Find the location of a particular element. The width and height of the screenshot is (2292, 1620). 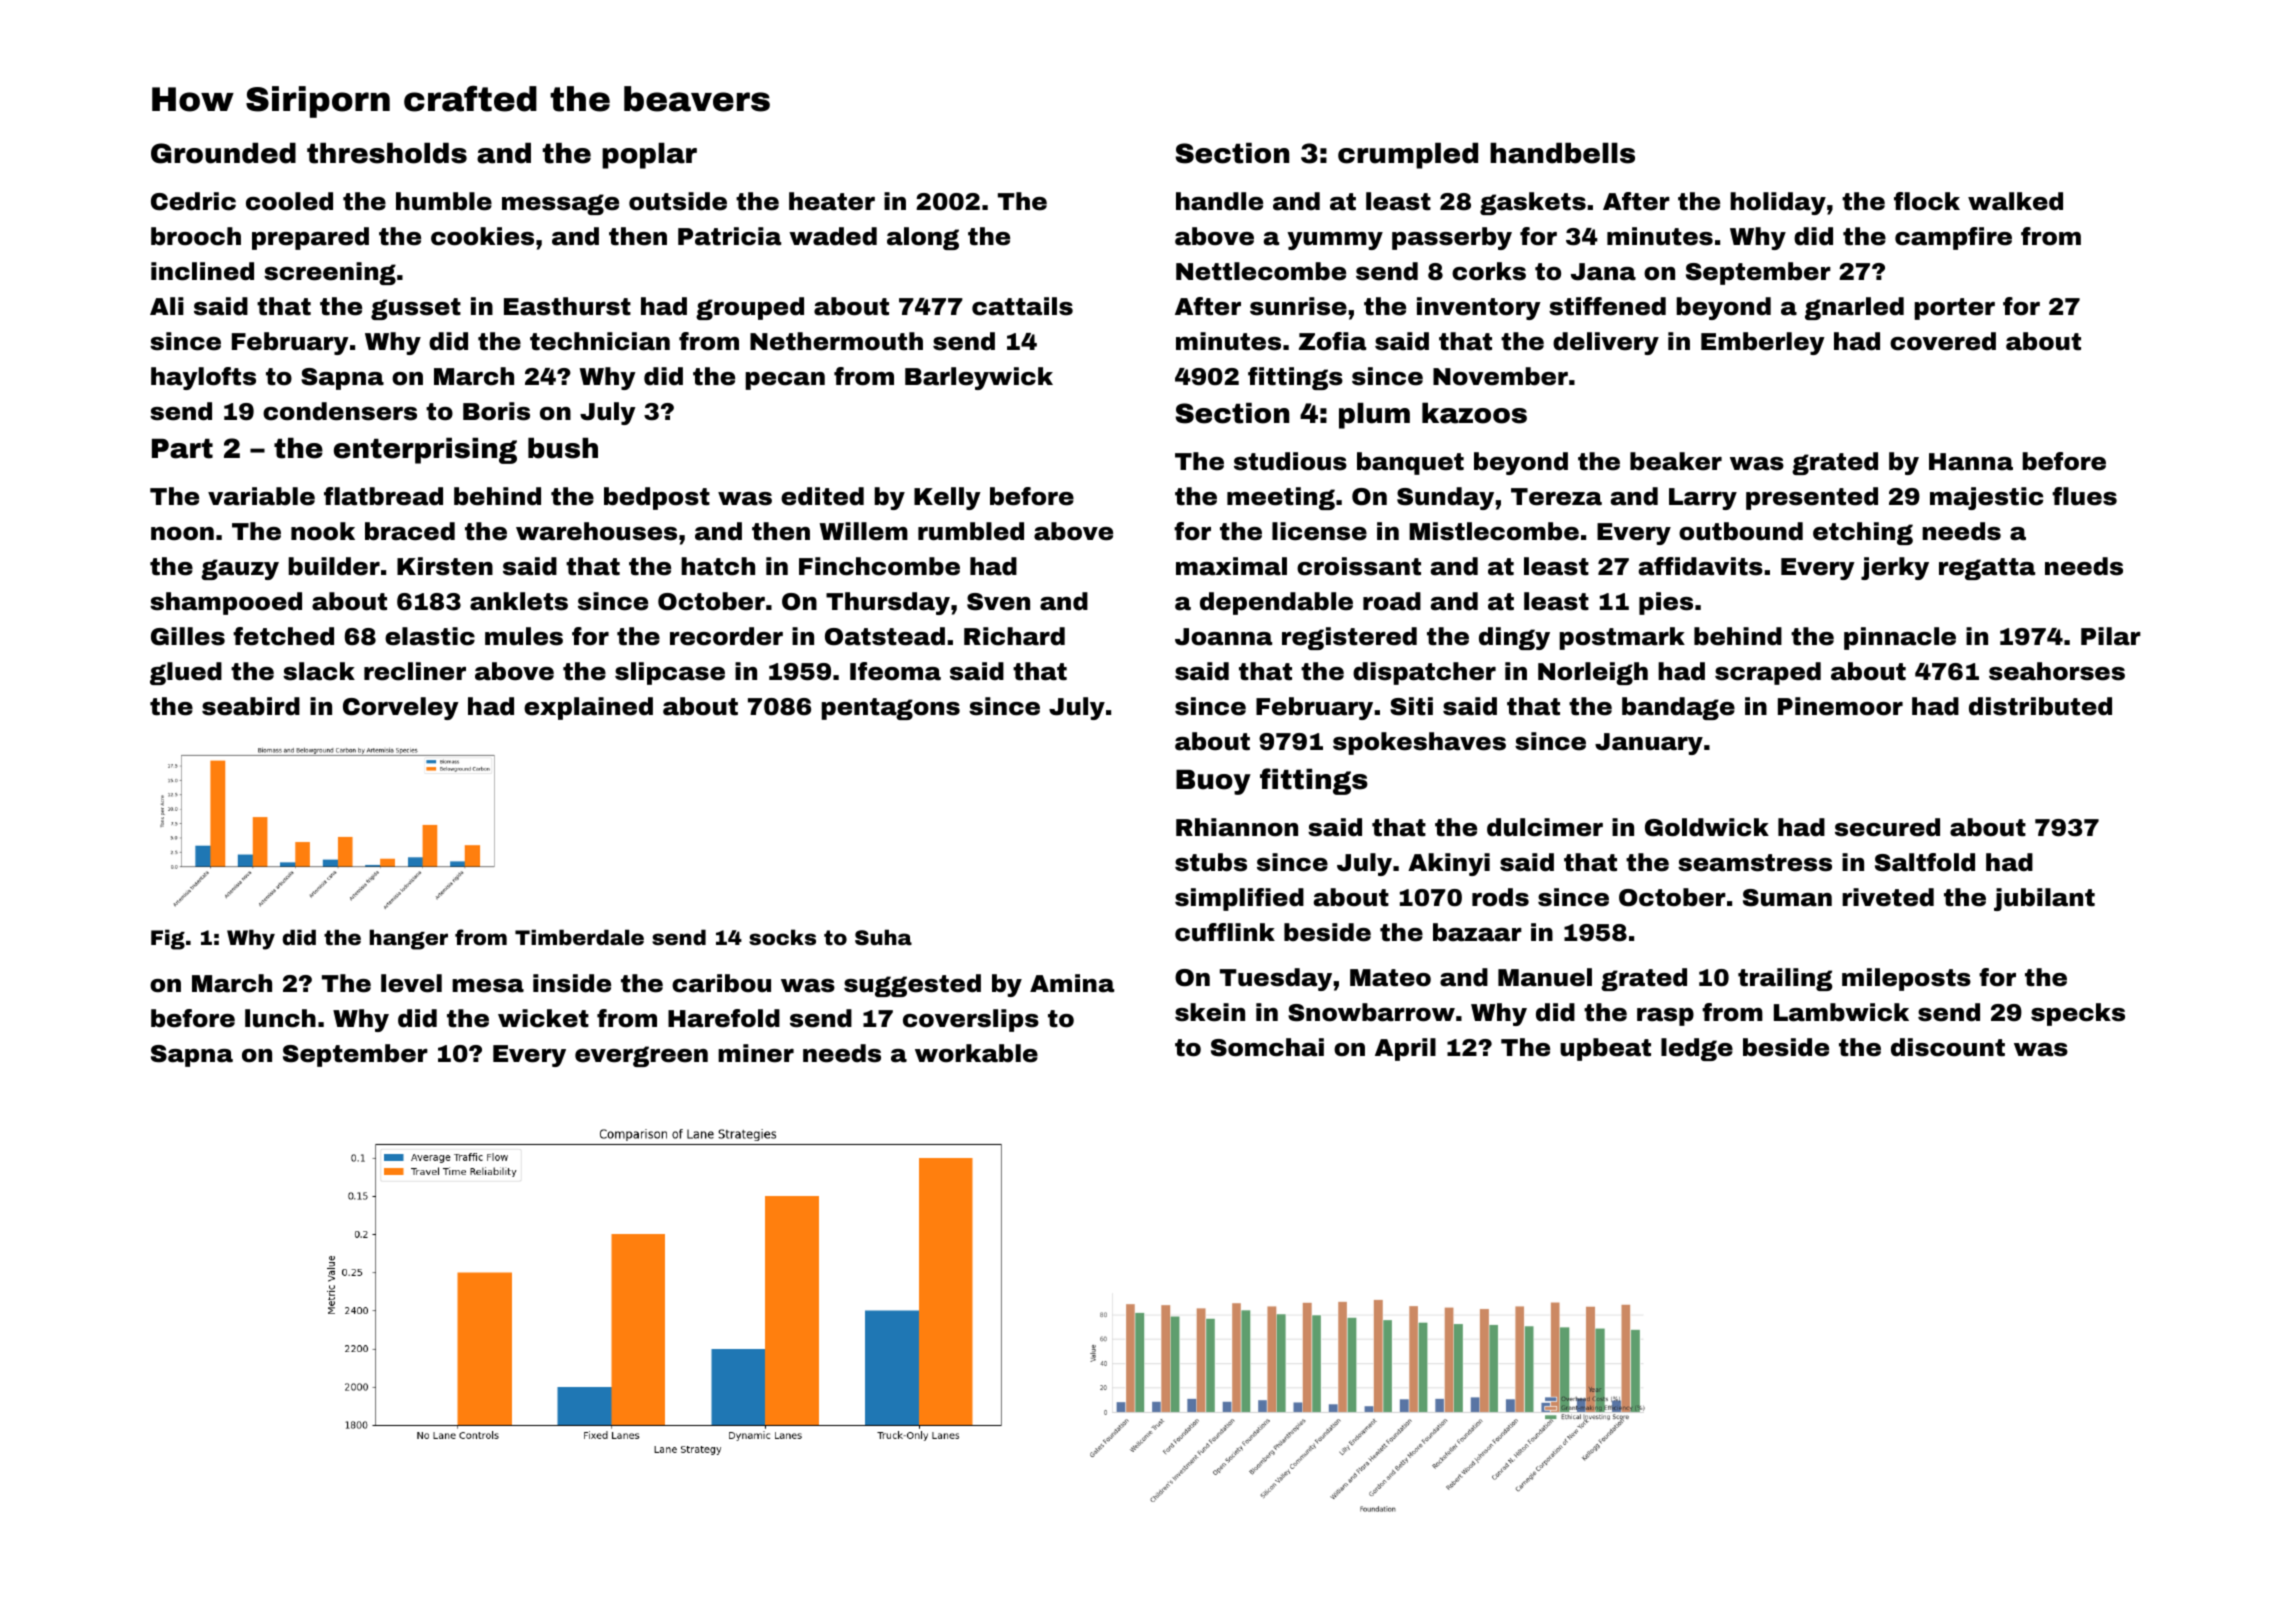

walked is located at coordinates (2015, 201).
